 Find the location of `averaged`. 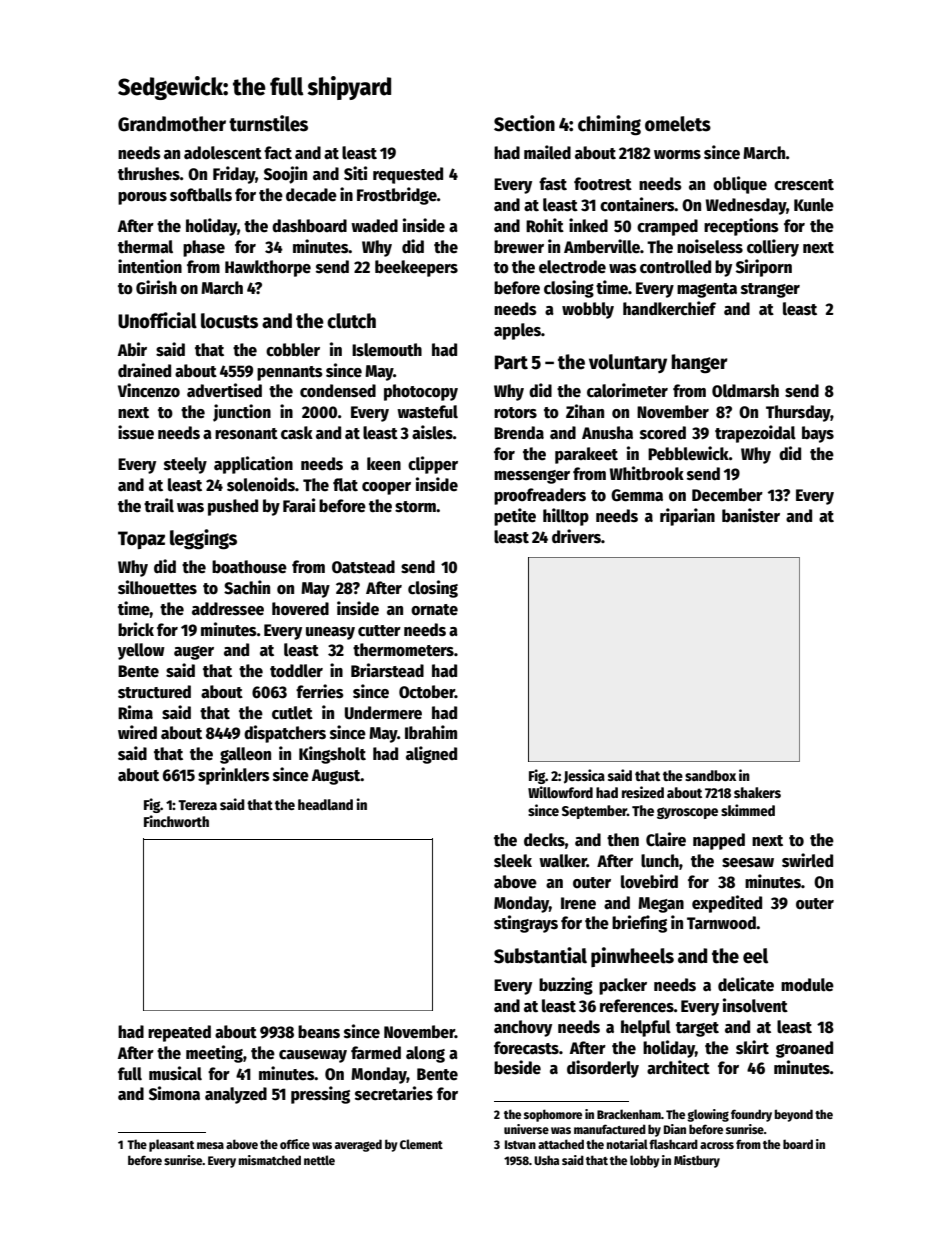

averaged is located at coordinates (358, 1145).
